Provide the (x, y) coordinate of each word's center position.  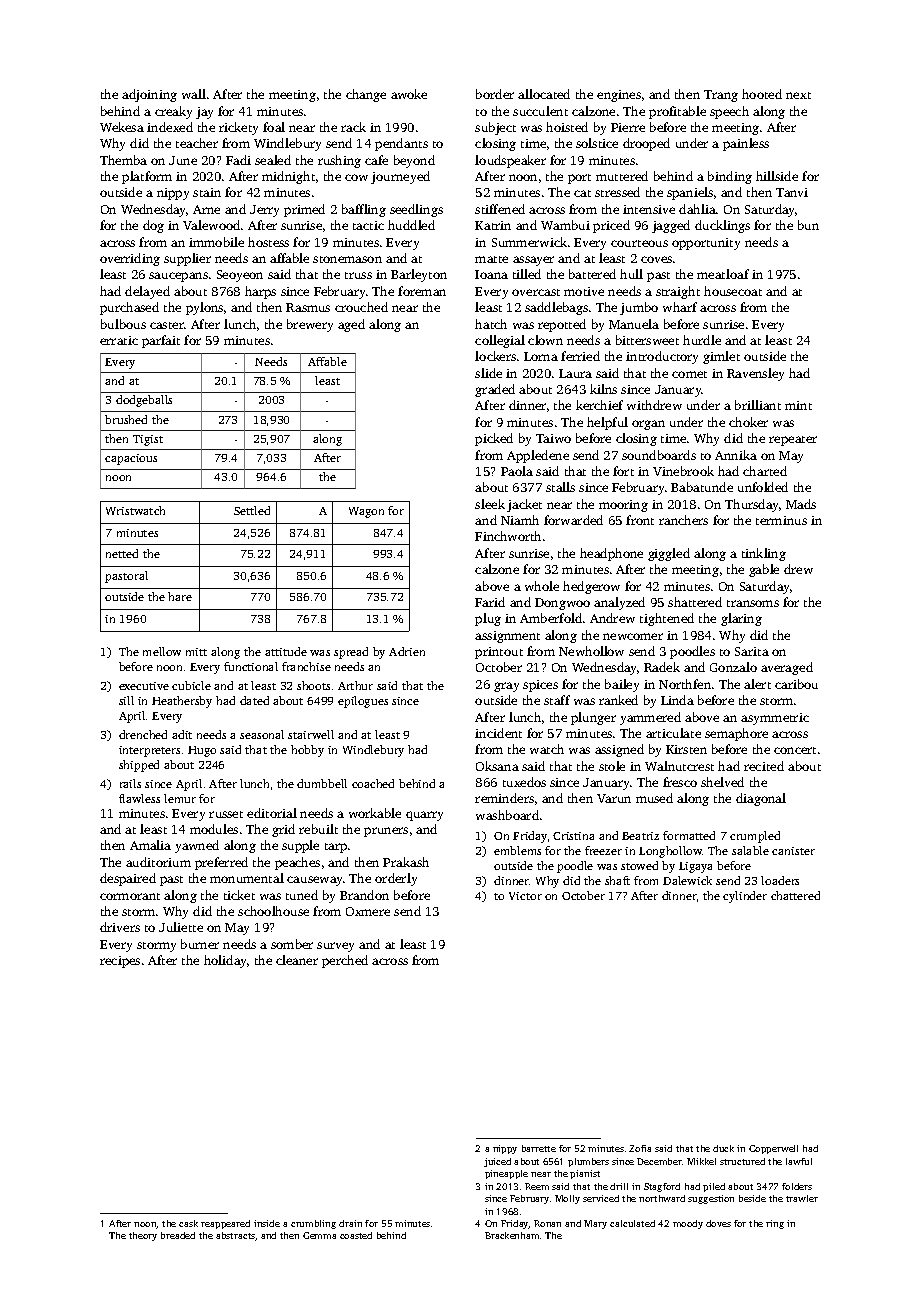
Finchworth (508, 536)
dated (254, 700)
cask (188, 1223)
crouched (361, 307)
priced (611, 226)
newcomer (633, 636)
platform (147, 177)
